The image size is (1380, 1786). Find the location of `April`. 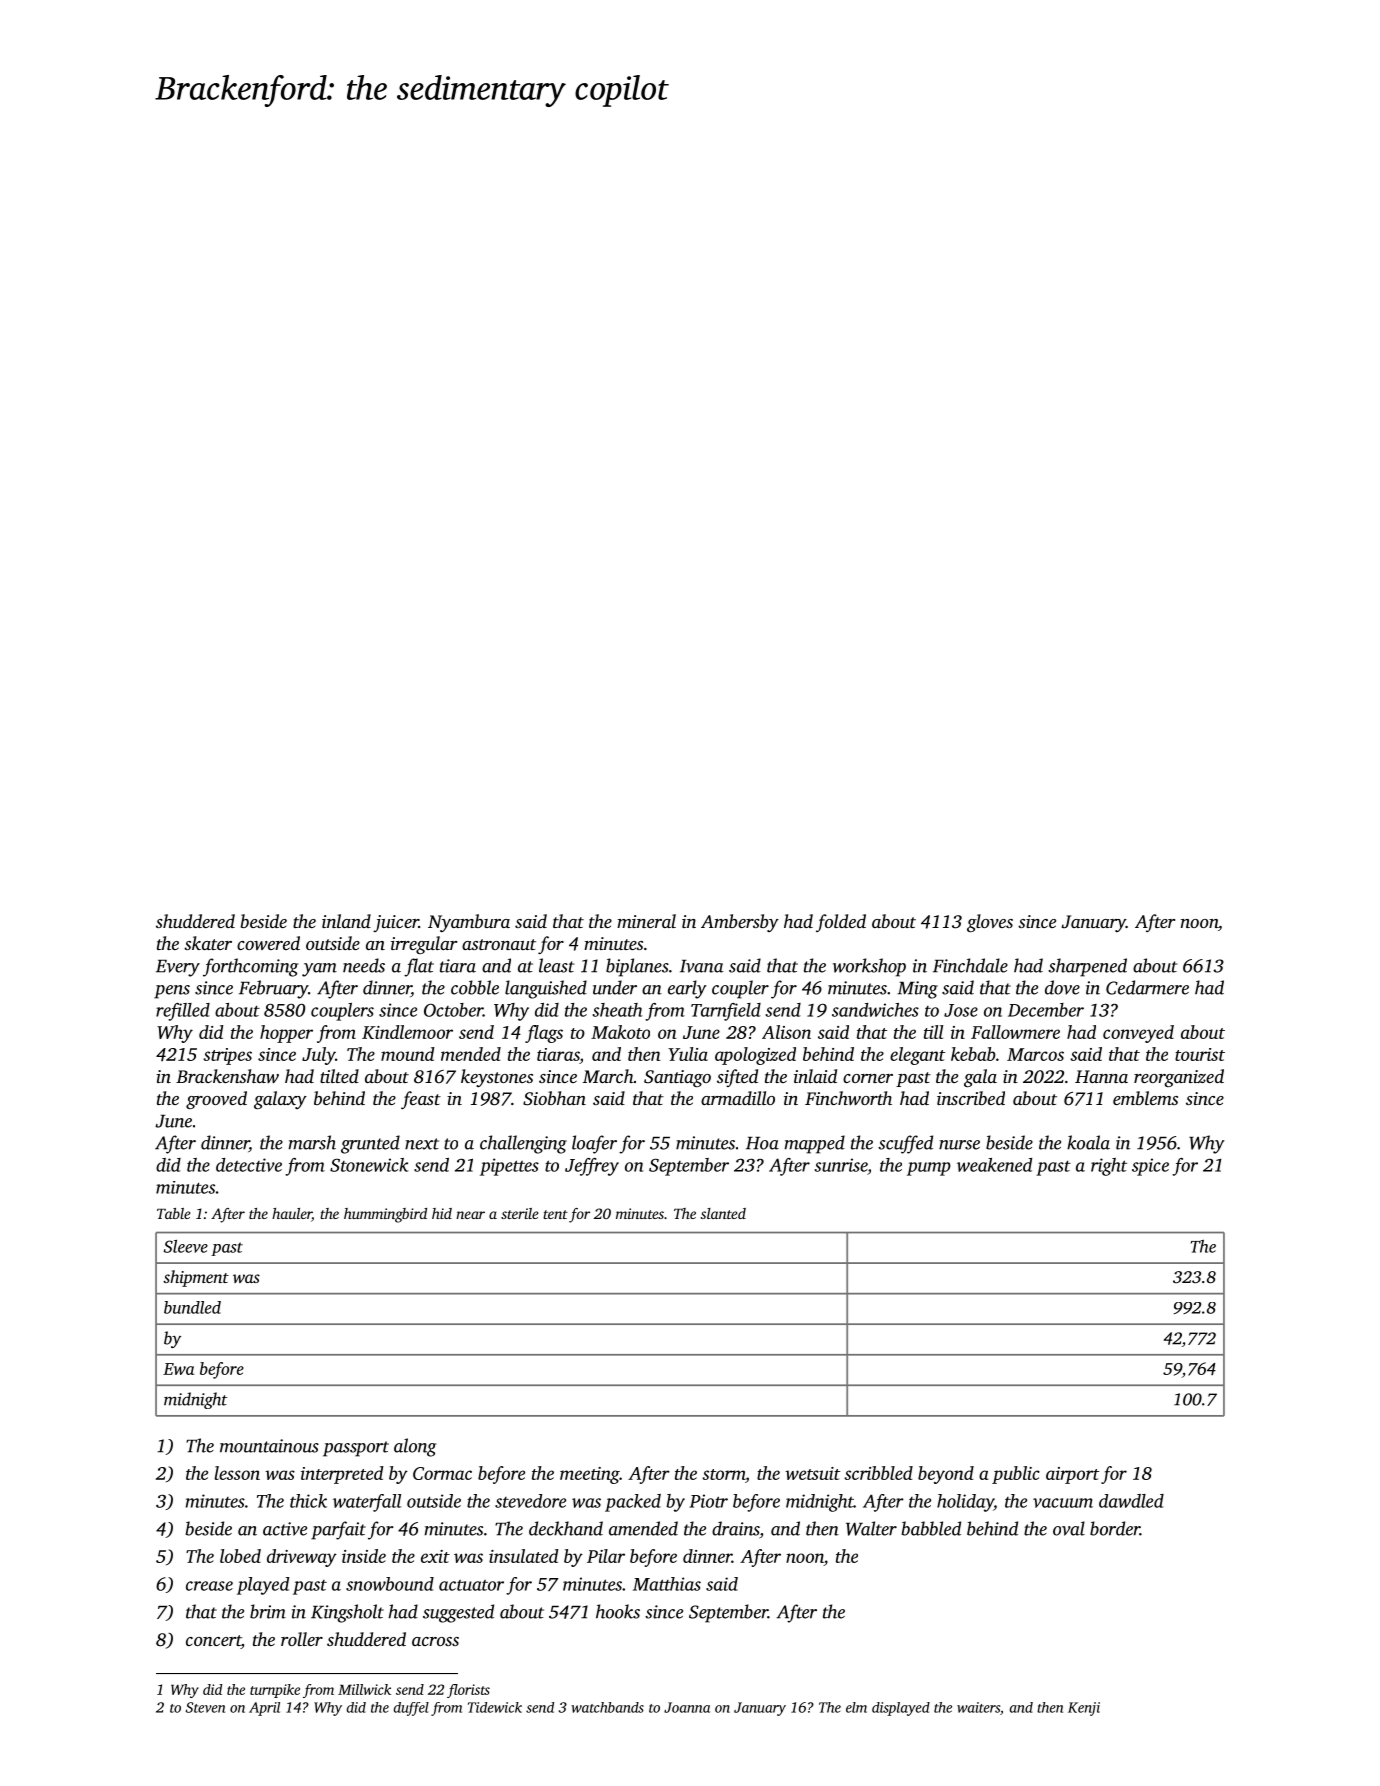

April is located at coordinates (264, 1709).
